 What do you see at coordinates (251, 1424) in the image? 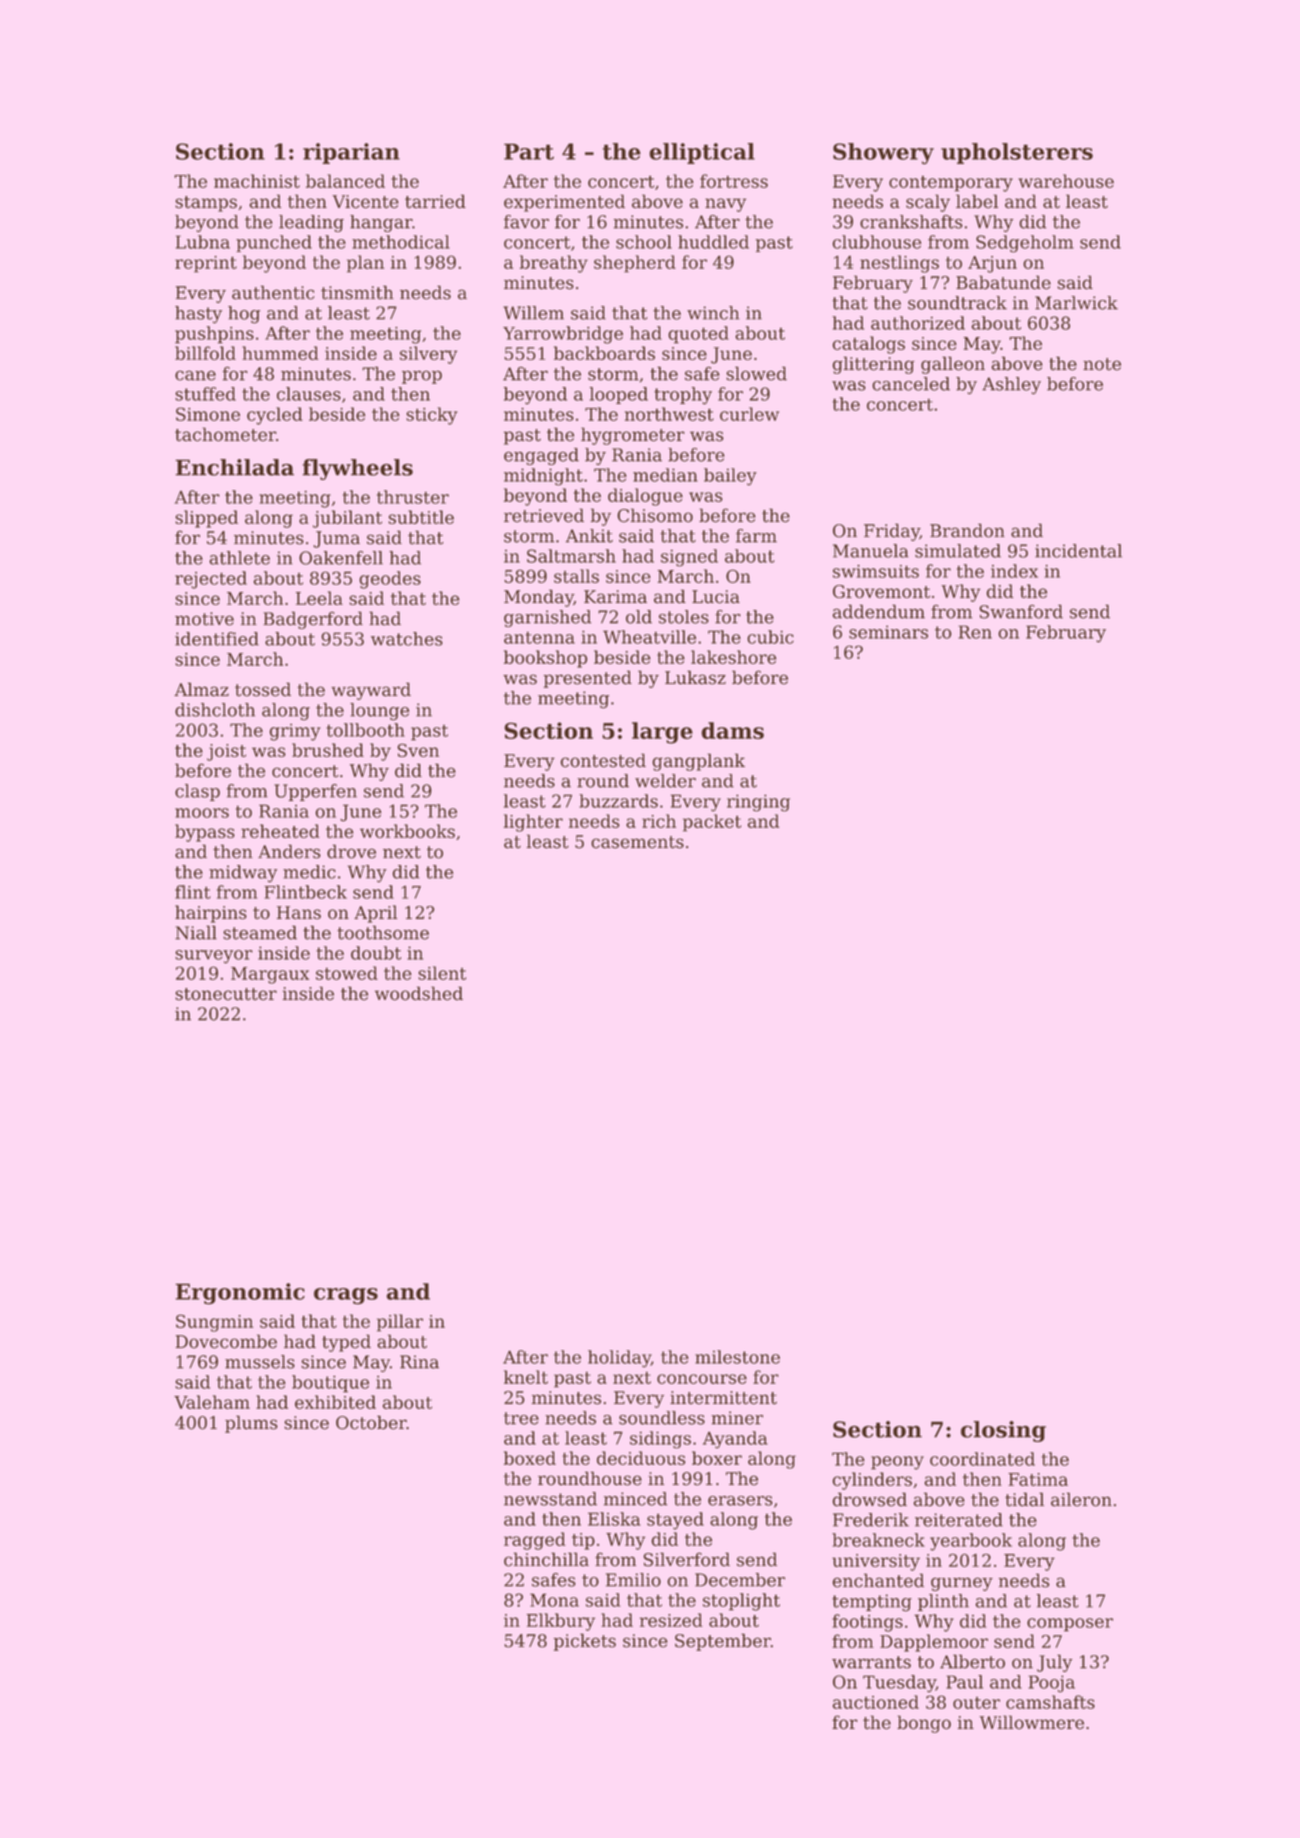
I see `plums` at bounding box center [251, 1424].
